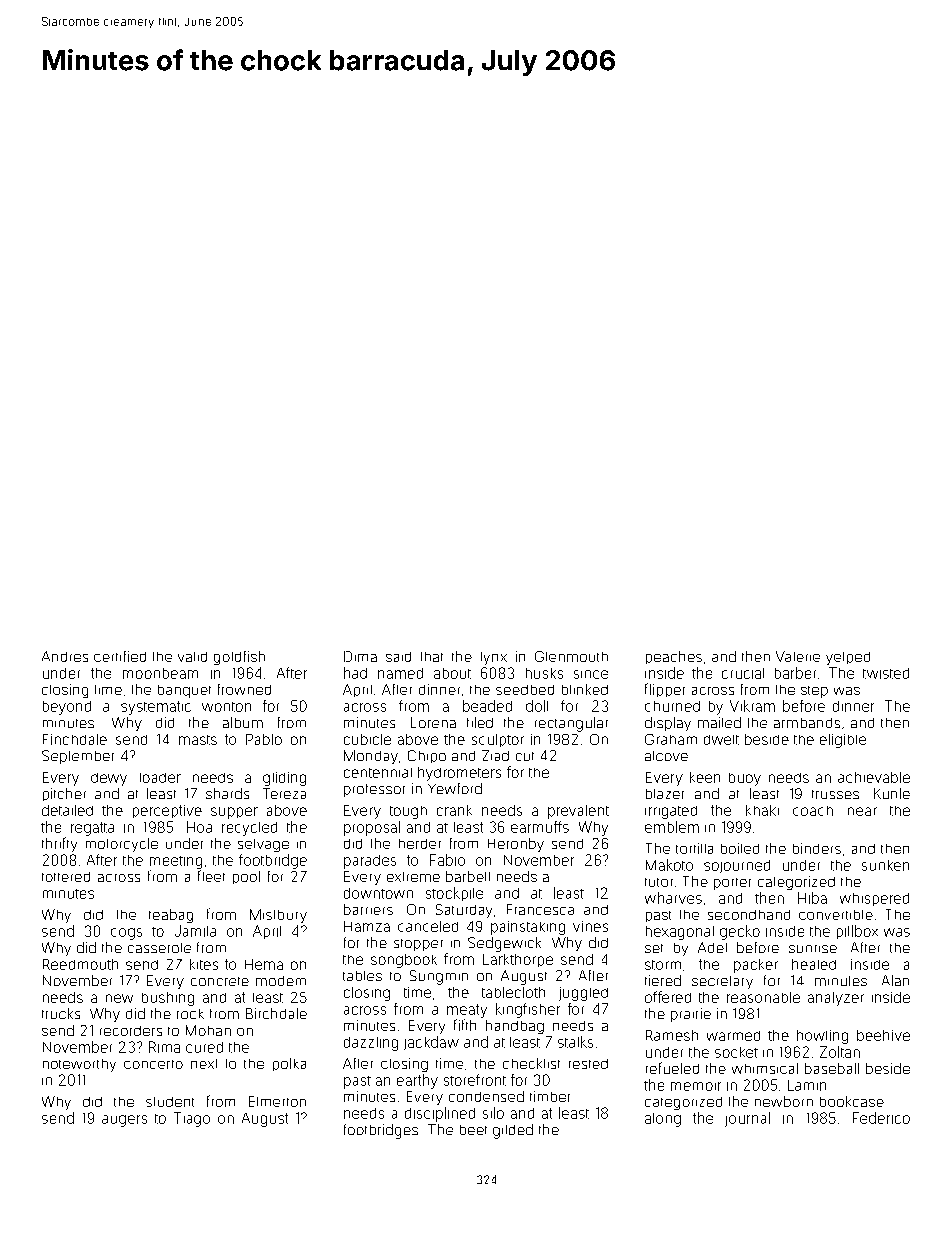 Image resolution: width=952 pixels, height=1233 pixels. Describe the element at coordinates (654, 948) in the image. I see `set` at that location.
